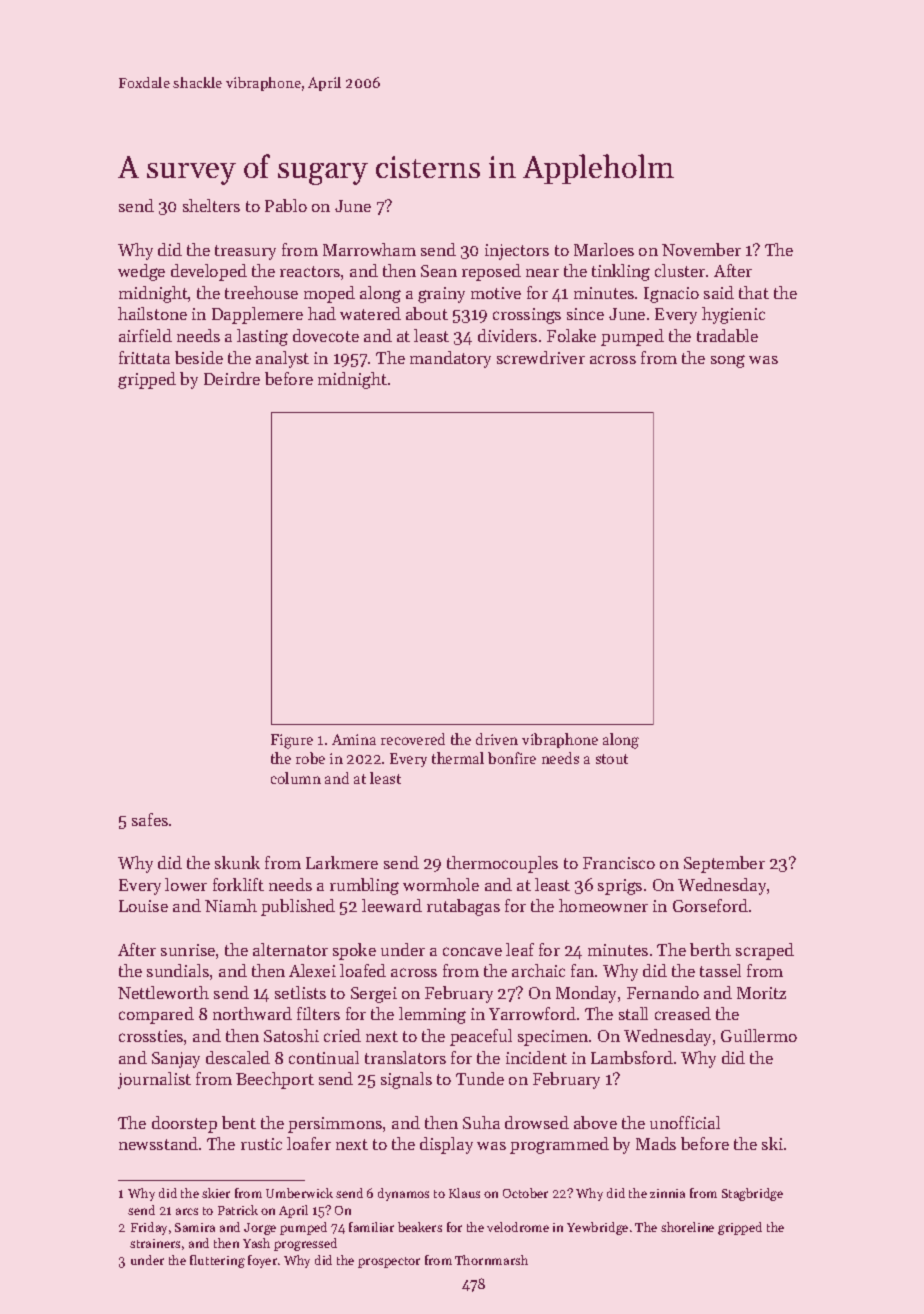  Describe the element at coordinates (155, 1243) in the screenshot. I see `strainers` at that location.
